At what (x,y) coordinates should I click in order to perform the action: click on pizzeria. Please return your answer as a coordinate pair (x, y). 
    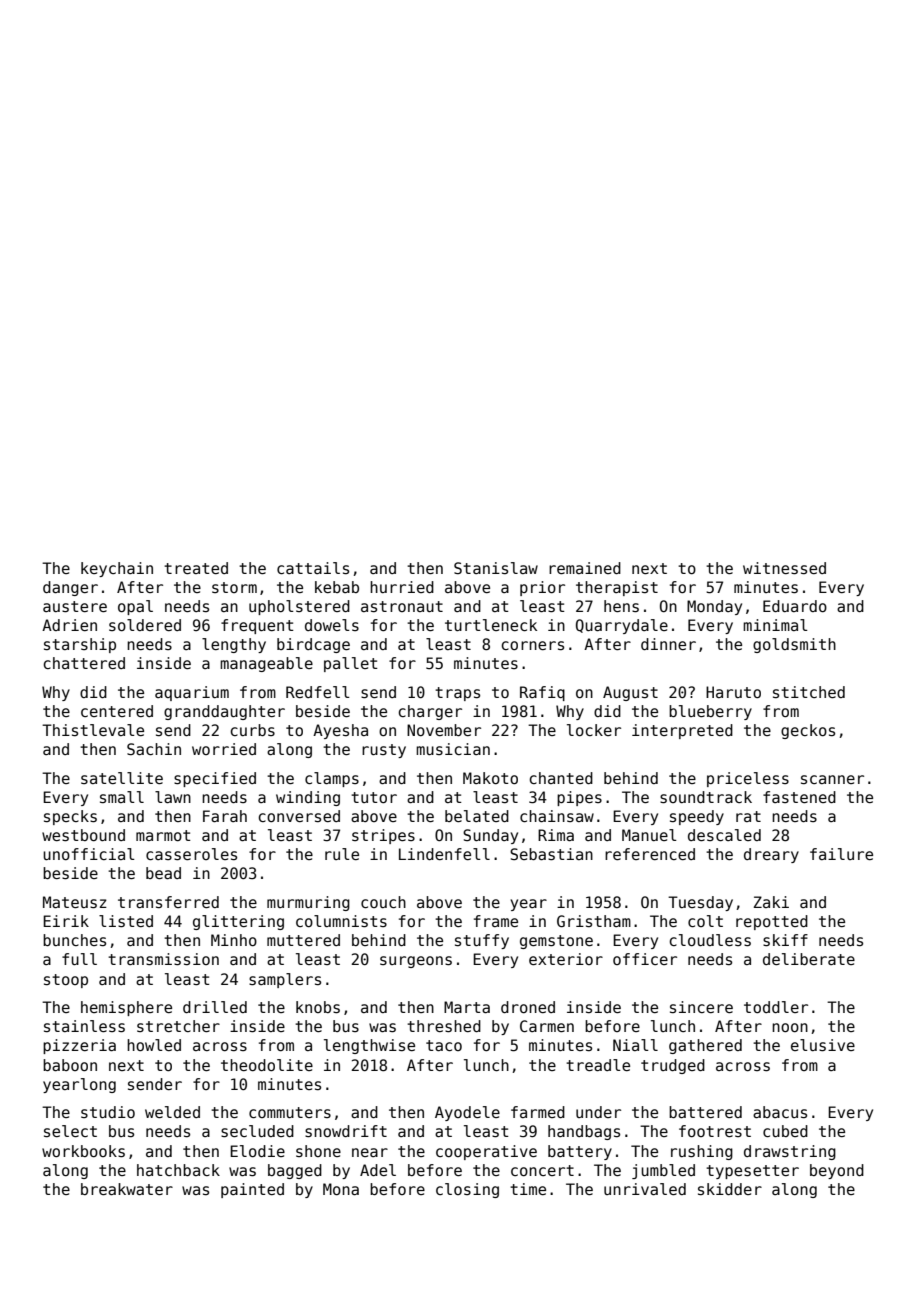
    Looking at the image, I should click on (79, 1046).
